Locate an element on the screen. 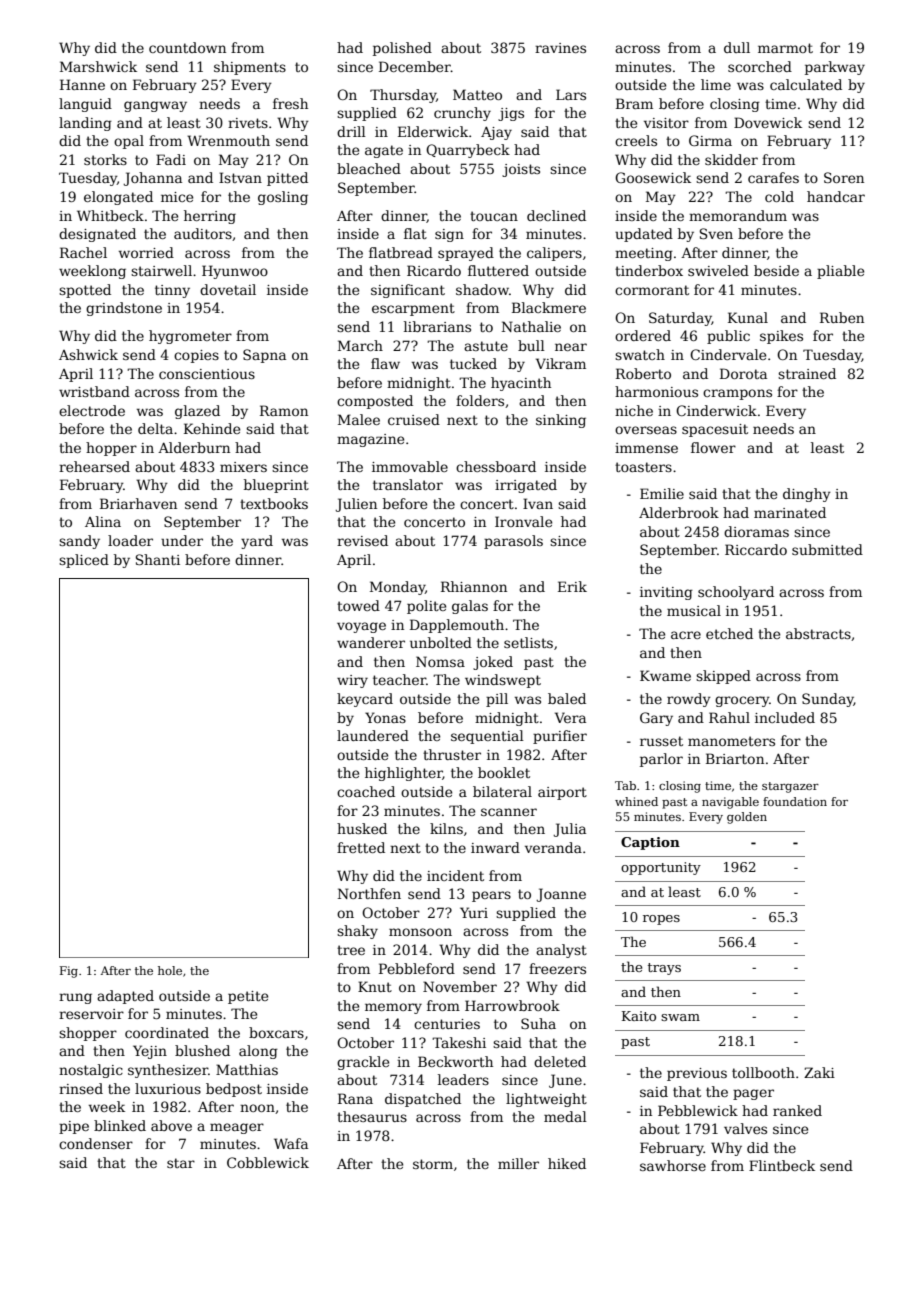 Image resolution: width=924 pixels, height=1308 pixels. tinderbox is located at coordinates (649, 270).
